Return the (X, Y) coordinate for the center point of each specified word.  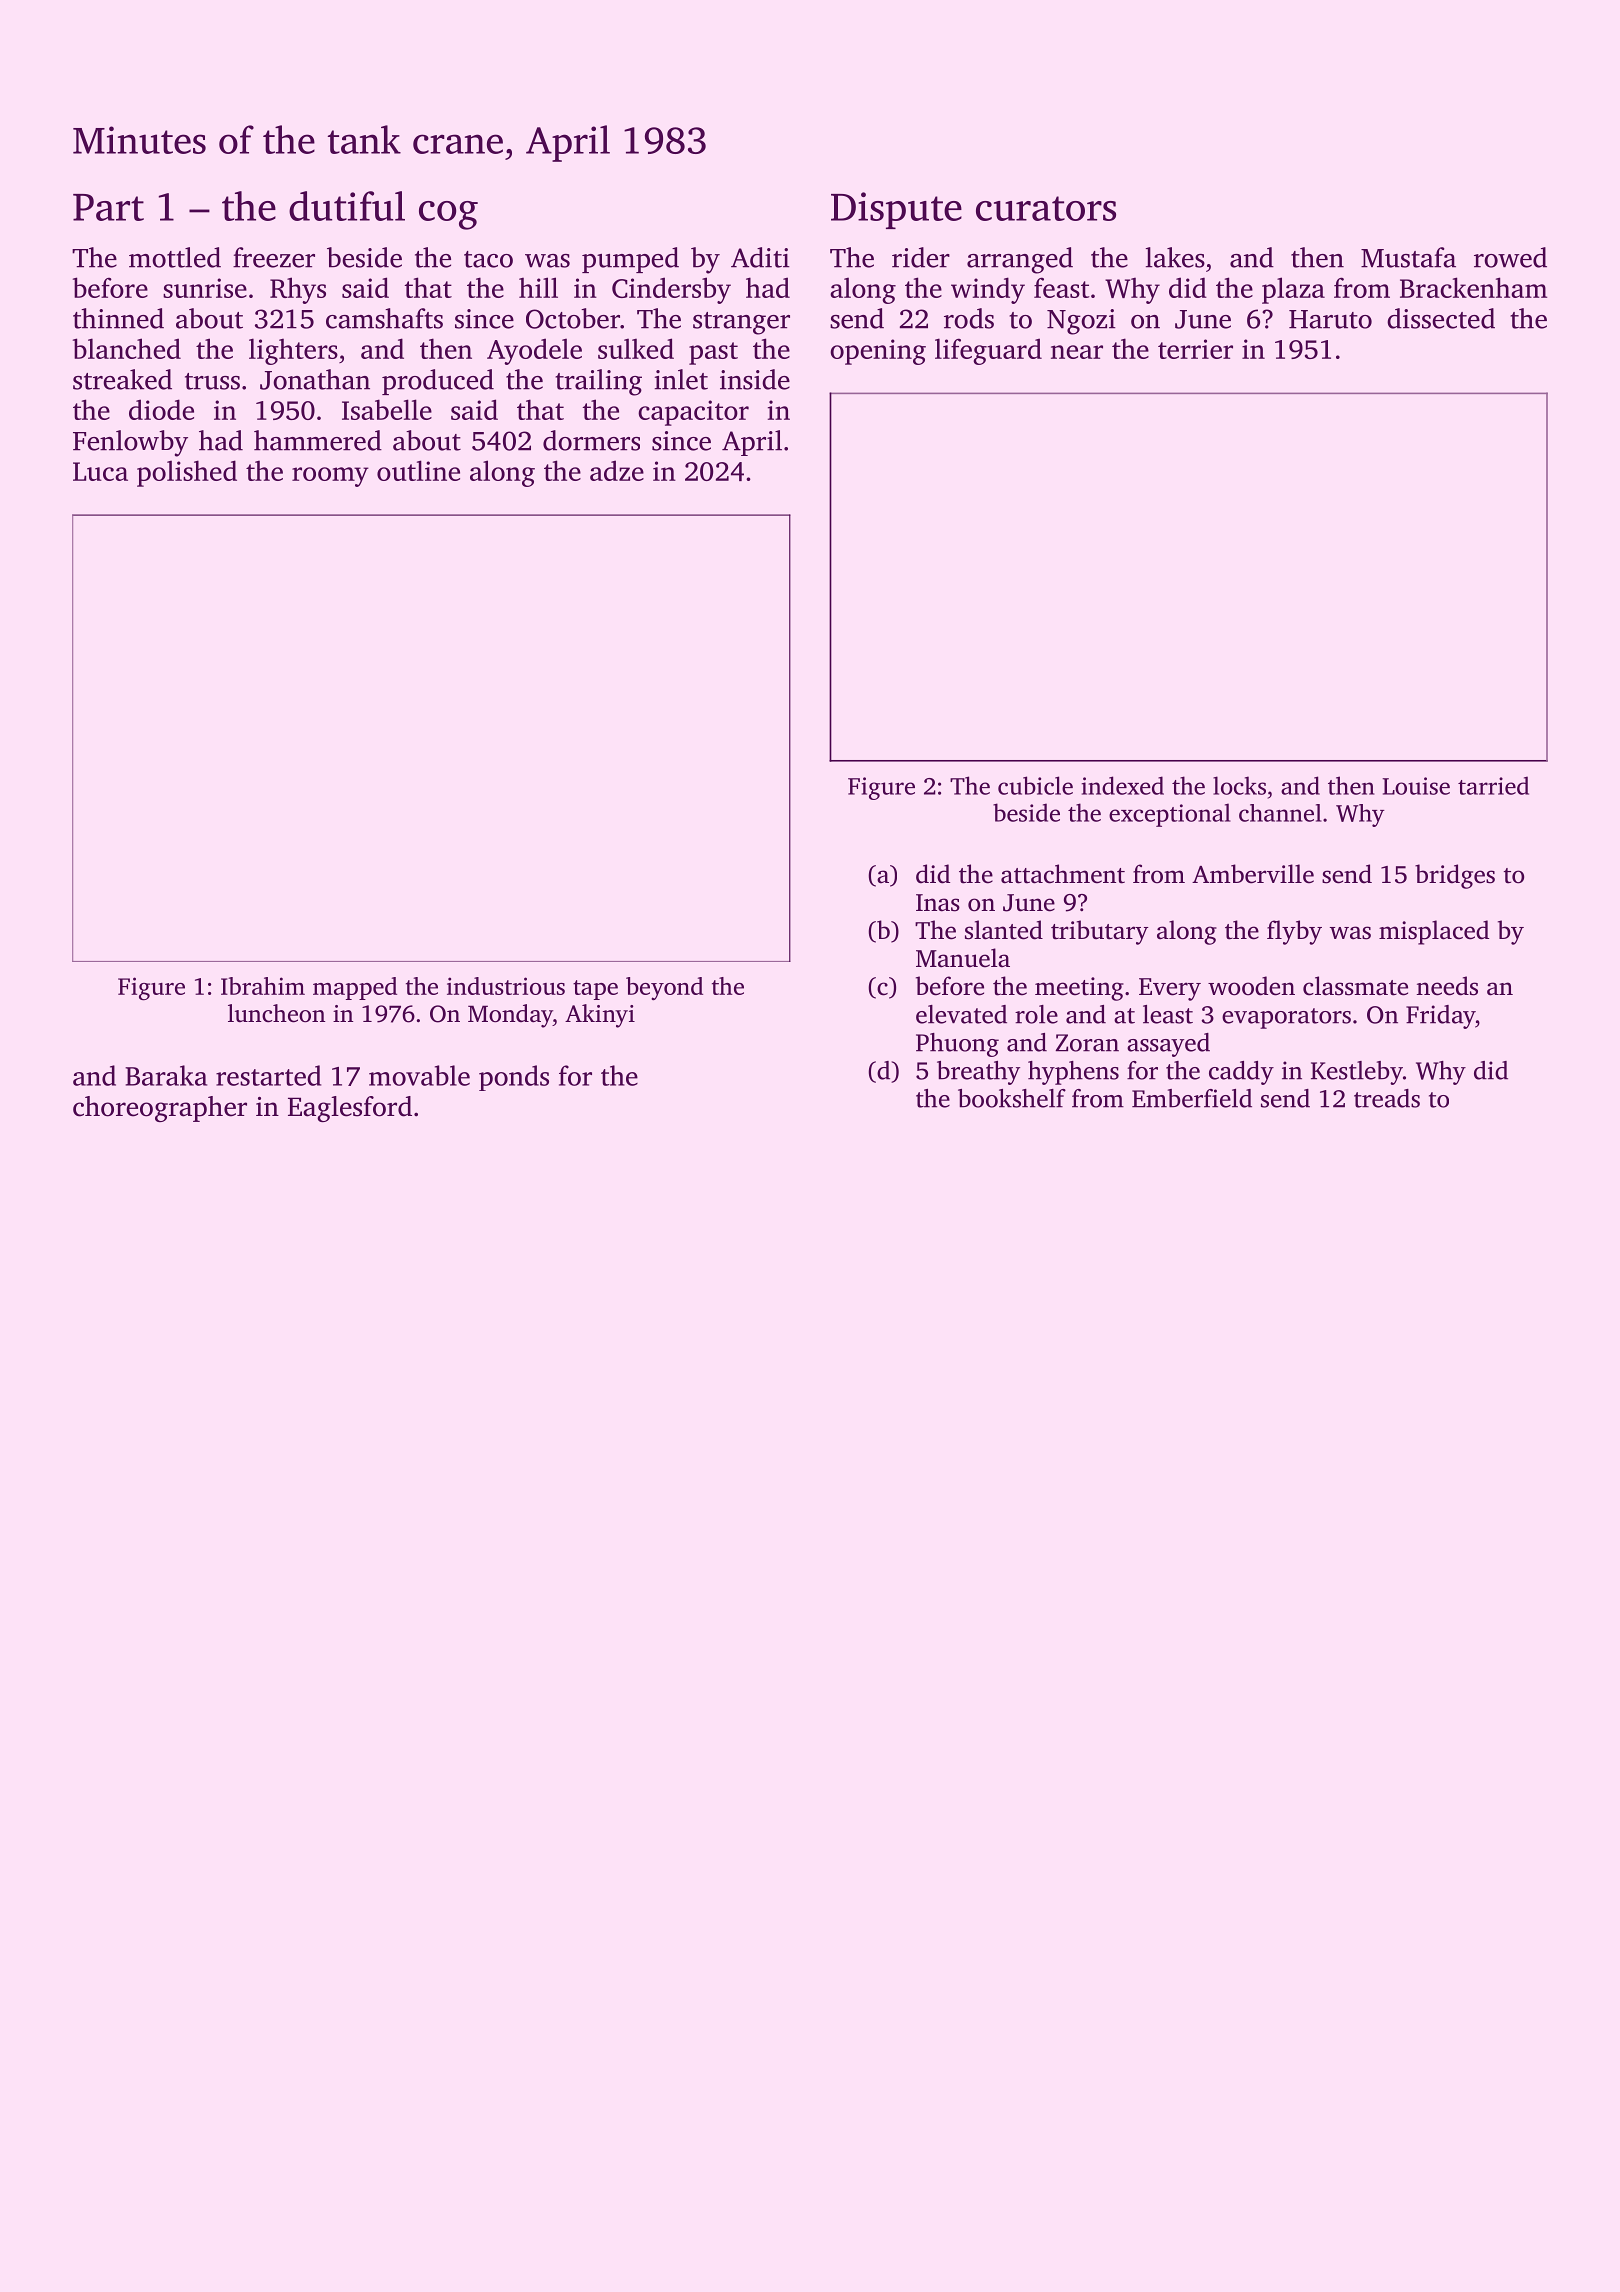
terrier (1195, 349)
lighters (293, 351)
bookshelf (1012, 1098)
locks (1239, 785)
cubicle (1035, 785)
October (573, 318)
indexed (1123, 785)
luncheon (276, 1013)
